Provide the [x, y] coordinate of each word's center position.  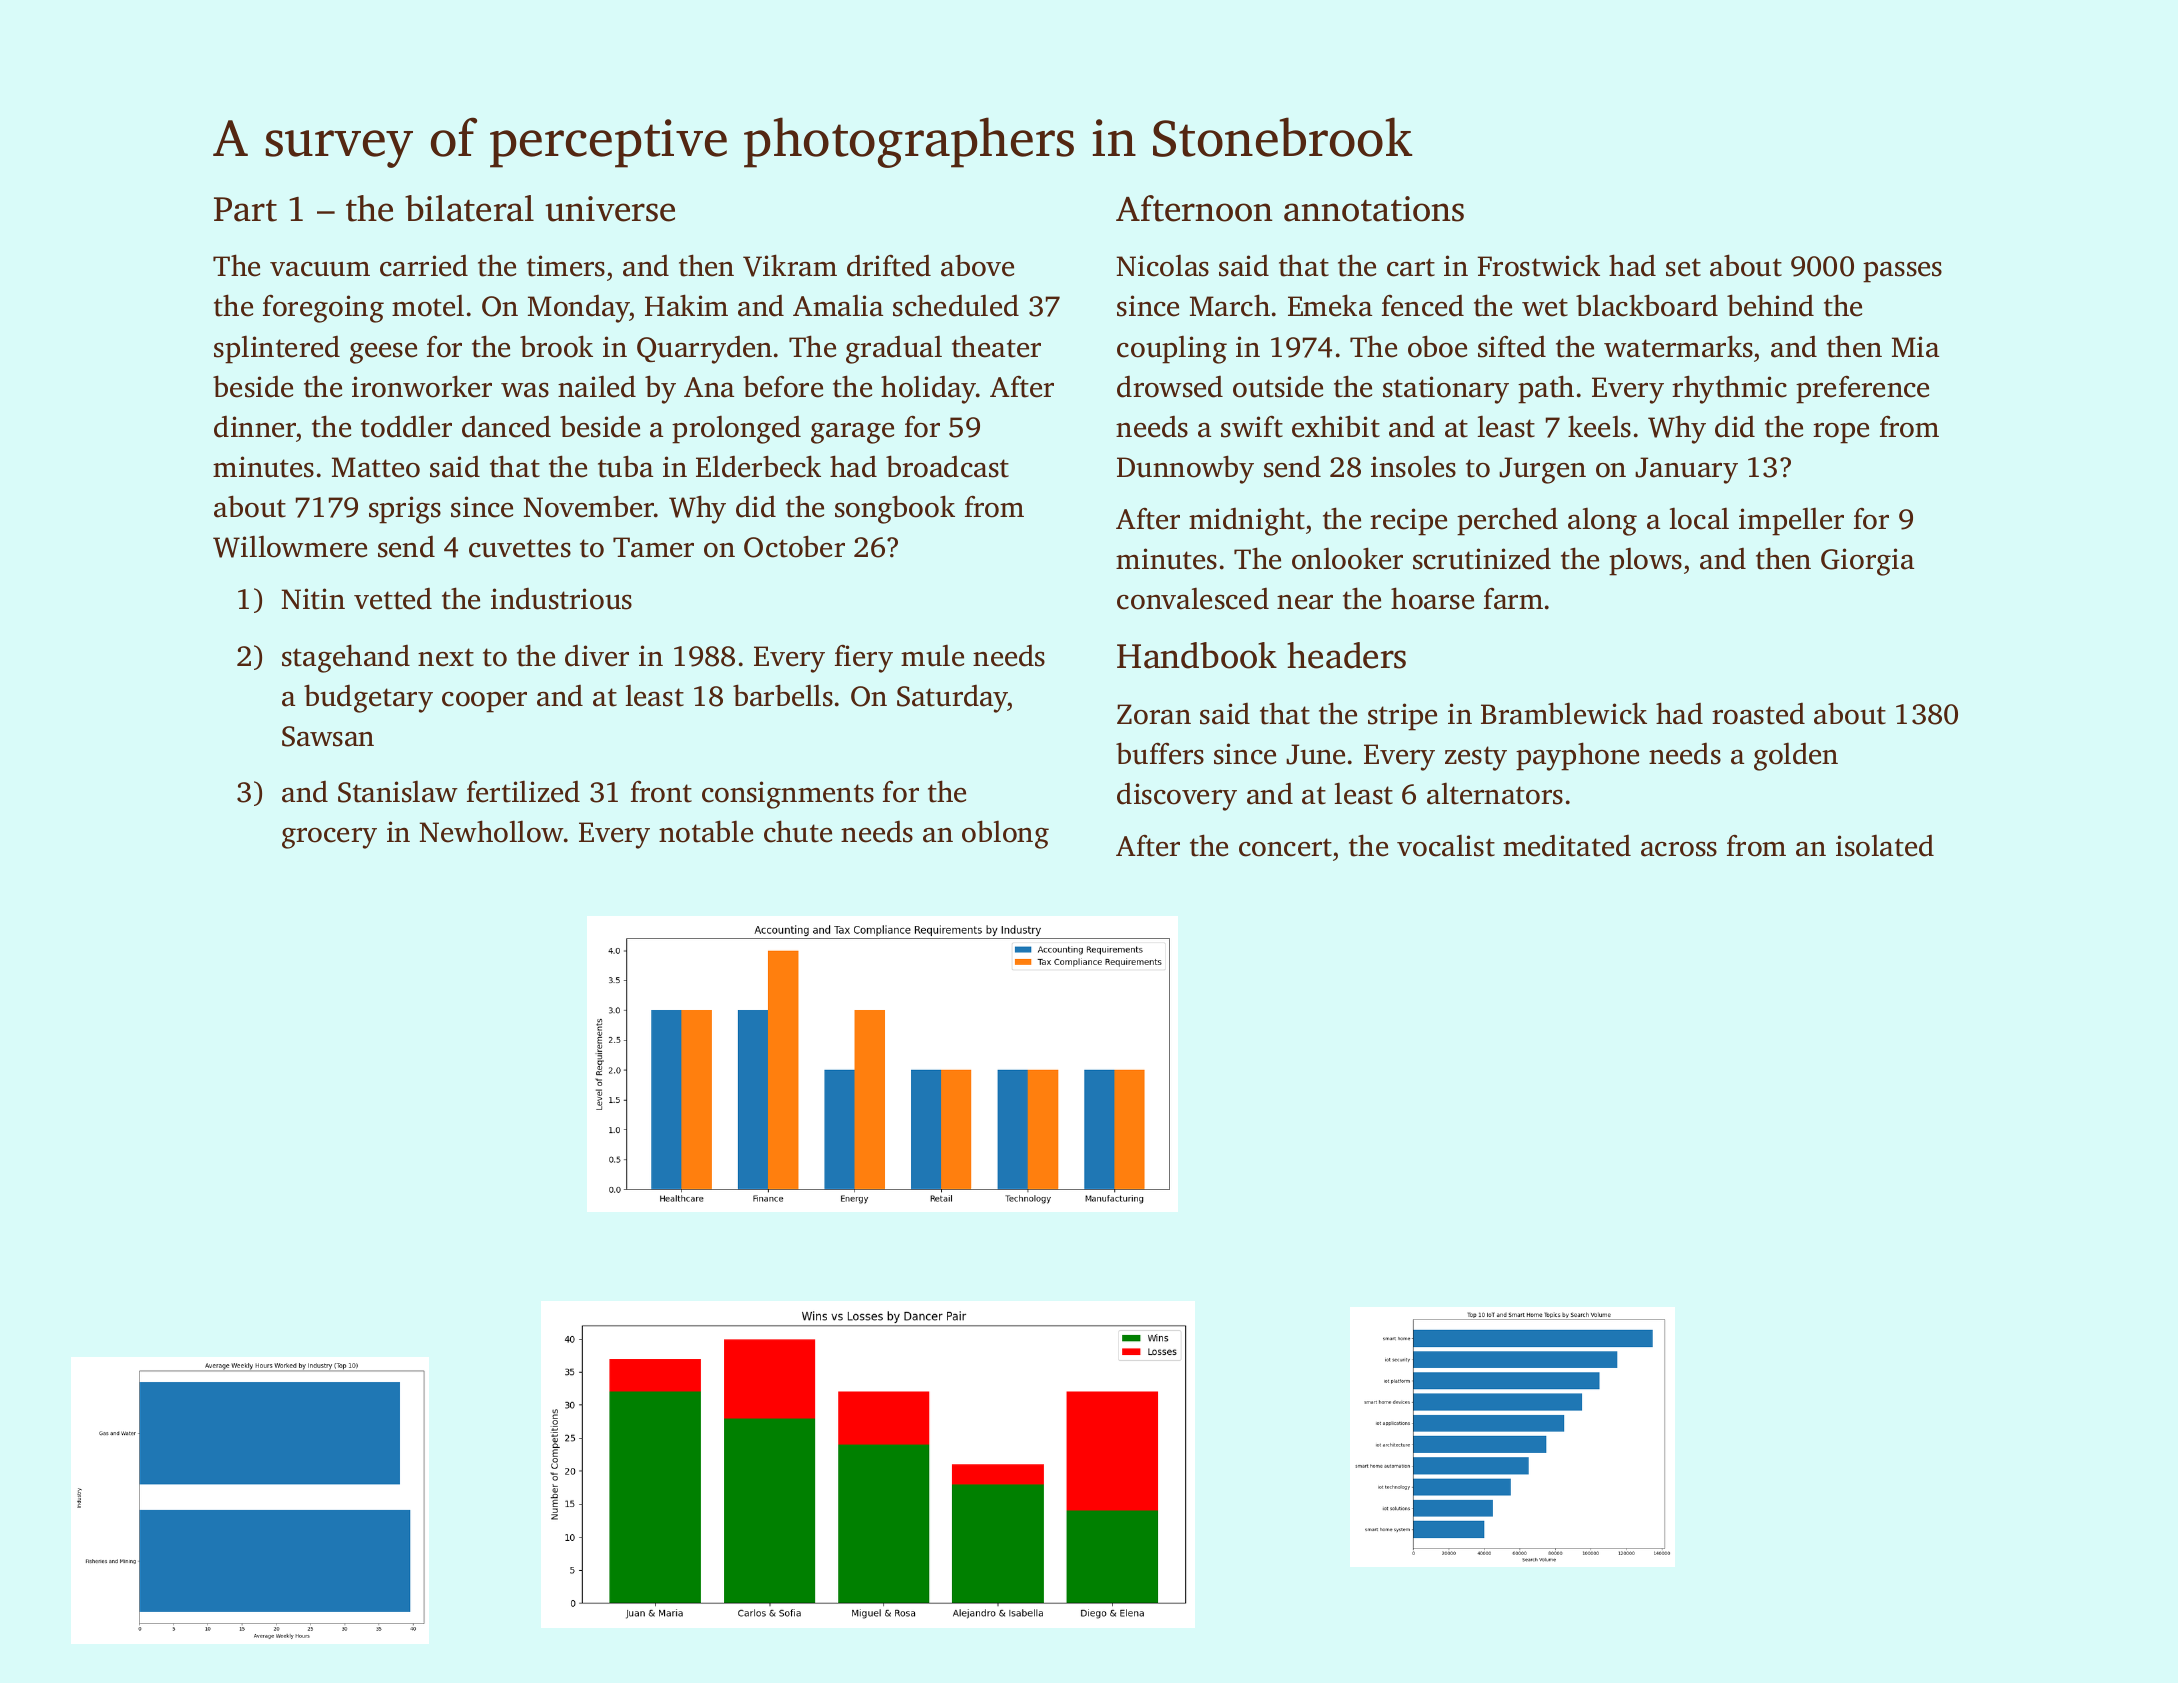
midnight [1247, 521]
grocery [329, 838]
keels [1599, 426]
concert [1285, 847]
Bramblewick [1564, 713]
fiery [864, 659]
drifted [889, 266]
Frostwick [1538, 265]
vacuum [320, 269]
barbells [783, 695]
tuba [625, 466]
